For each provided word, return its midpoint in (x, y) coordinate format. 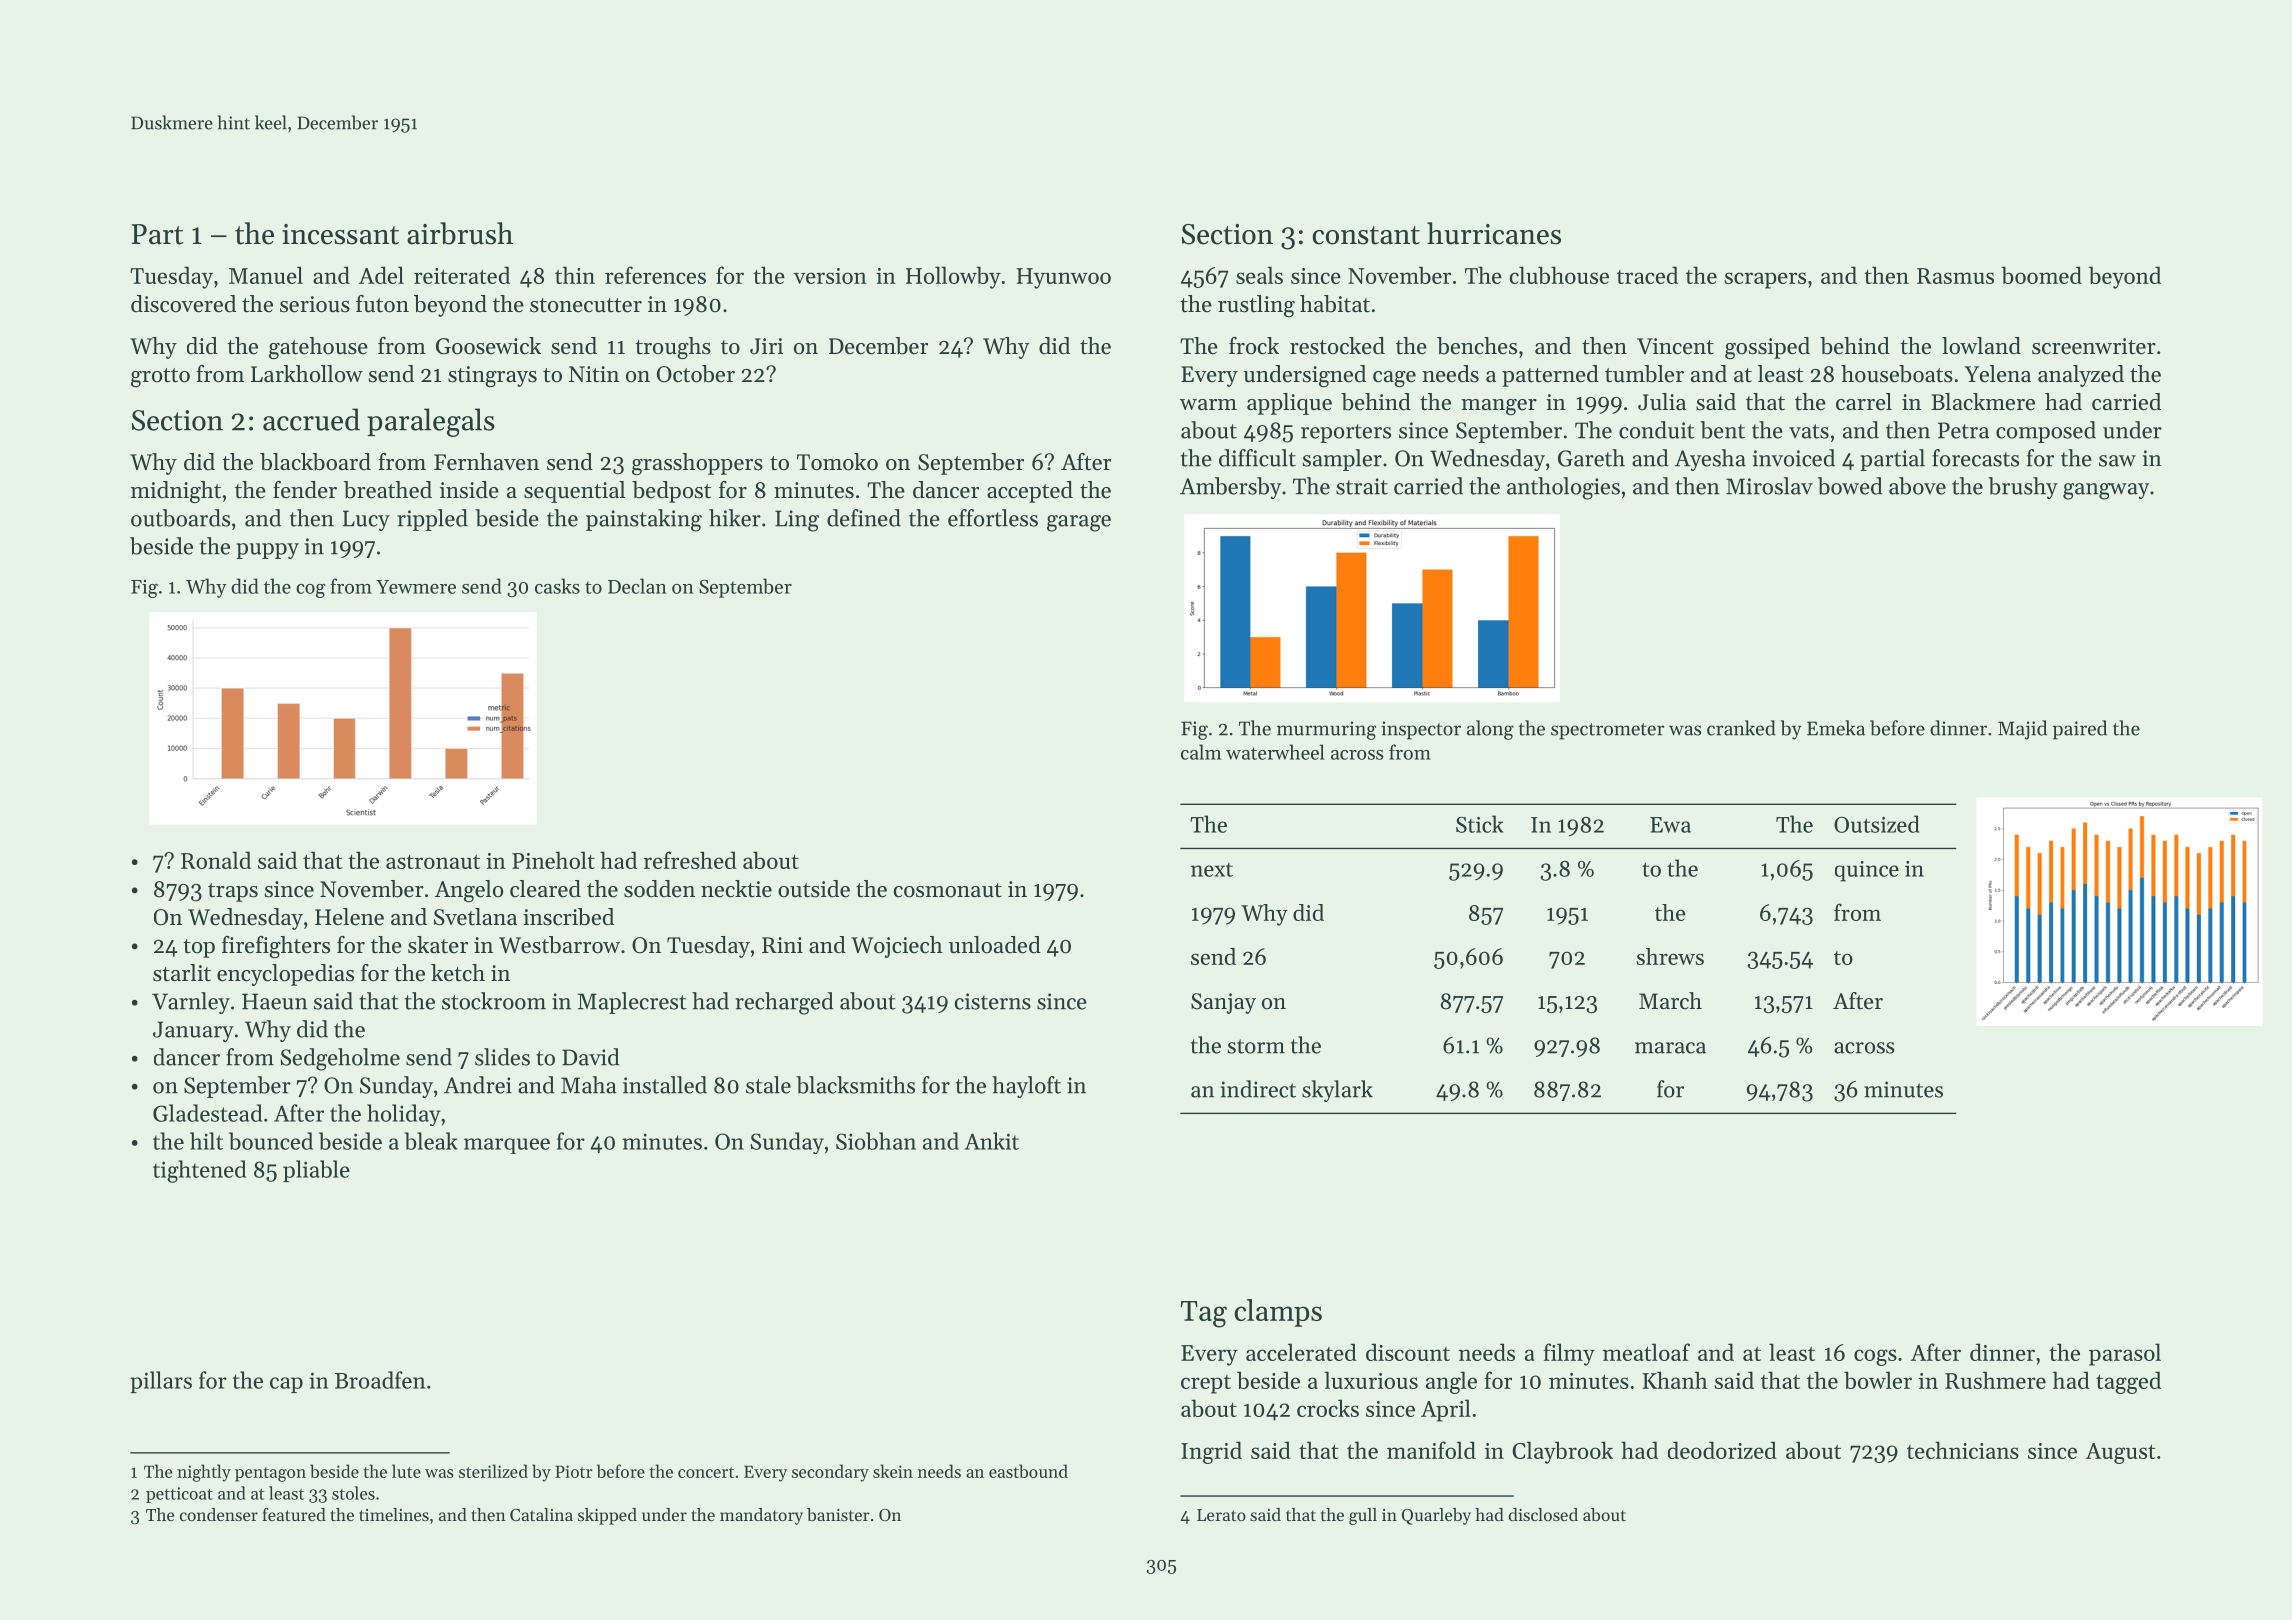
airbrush (460, 233)
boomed (2041, 275)
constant (1366, 235)
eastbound (1028, 1471)
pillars (161, 1382)
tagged (2128, 1382)
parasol (2125, 1354)
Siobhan (876, 1141)
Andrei (478, 1085)
